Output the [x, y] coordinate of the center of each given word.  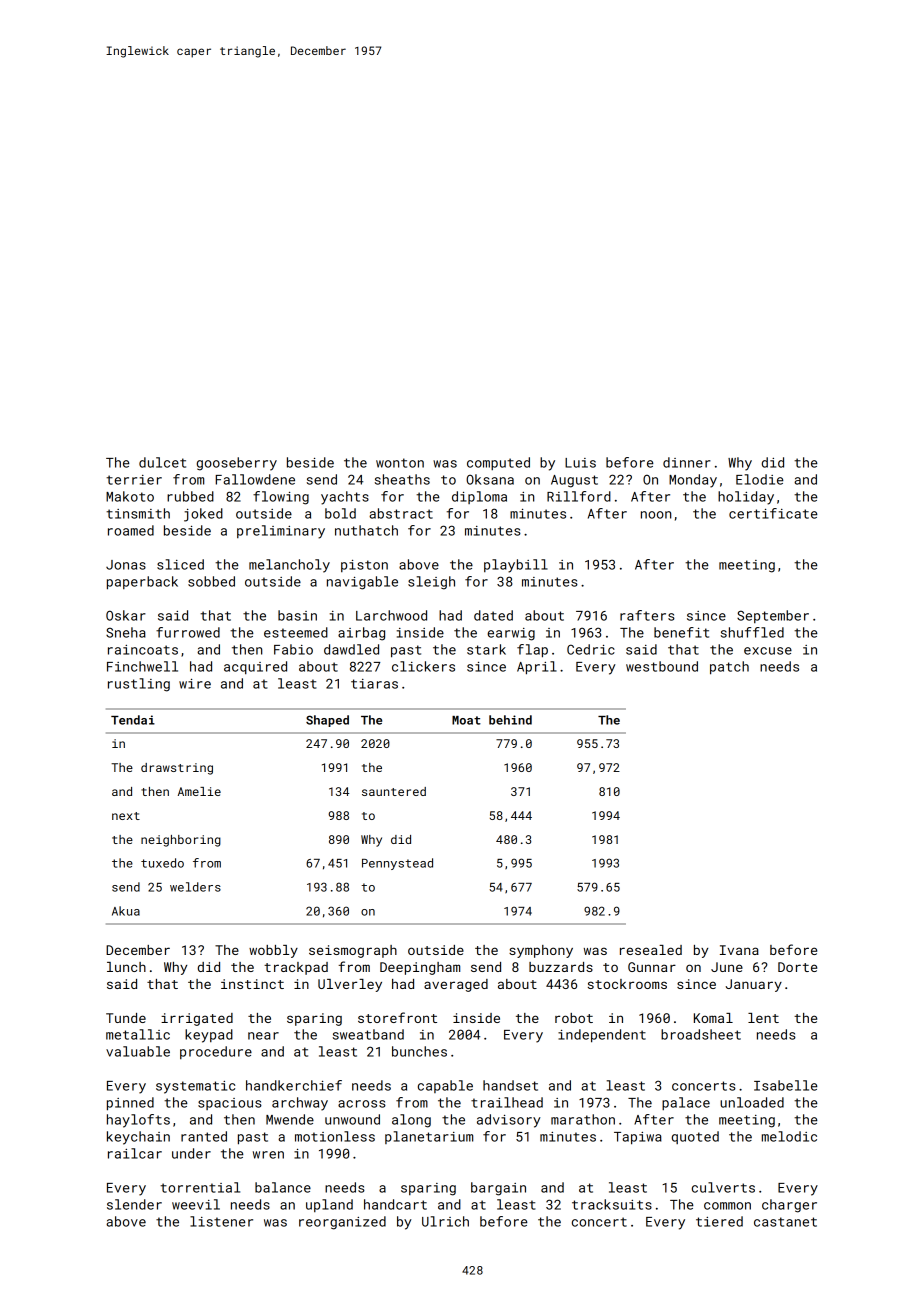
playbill [516, 566]
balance [283, 1187]
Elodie [760, 479]
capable [445, 1086]
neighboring [181, 841]
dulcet [162, 462]
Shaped [327, 721]
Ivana [739, 950]
